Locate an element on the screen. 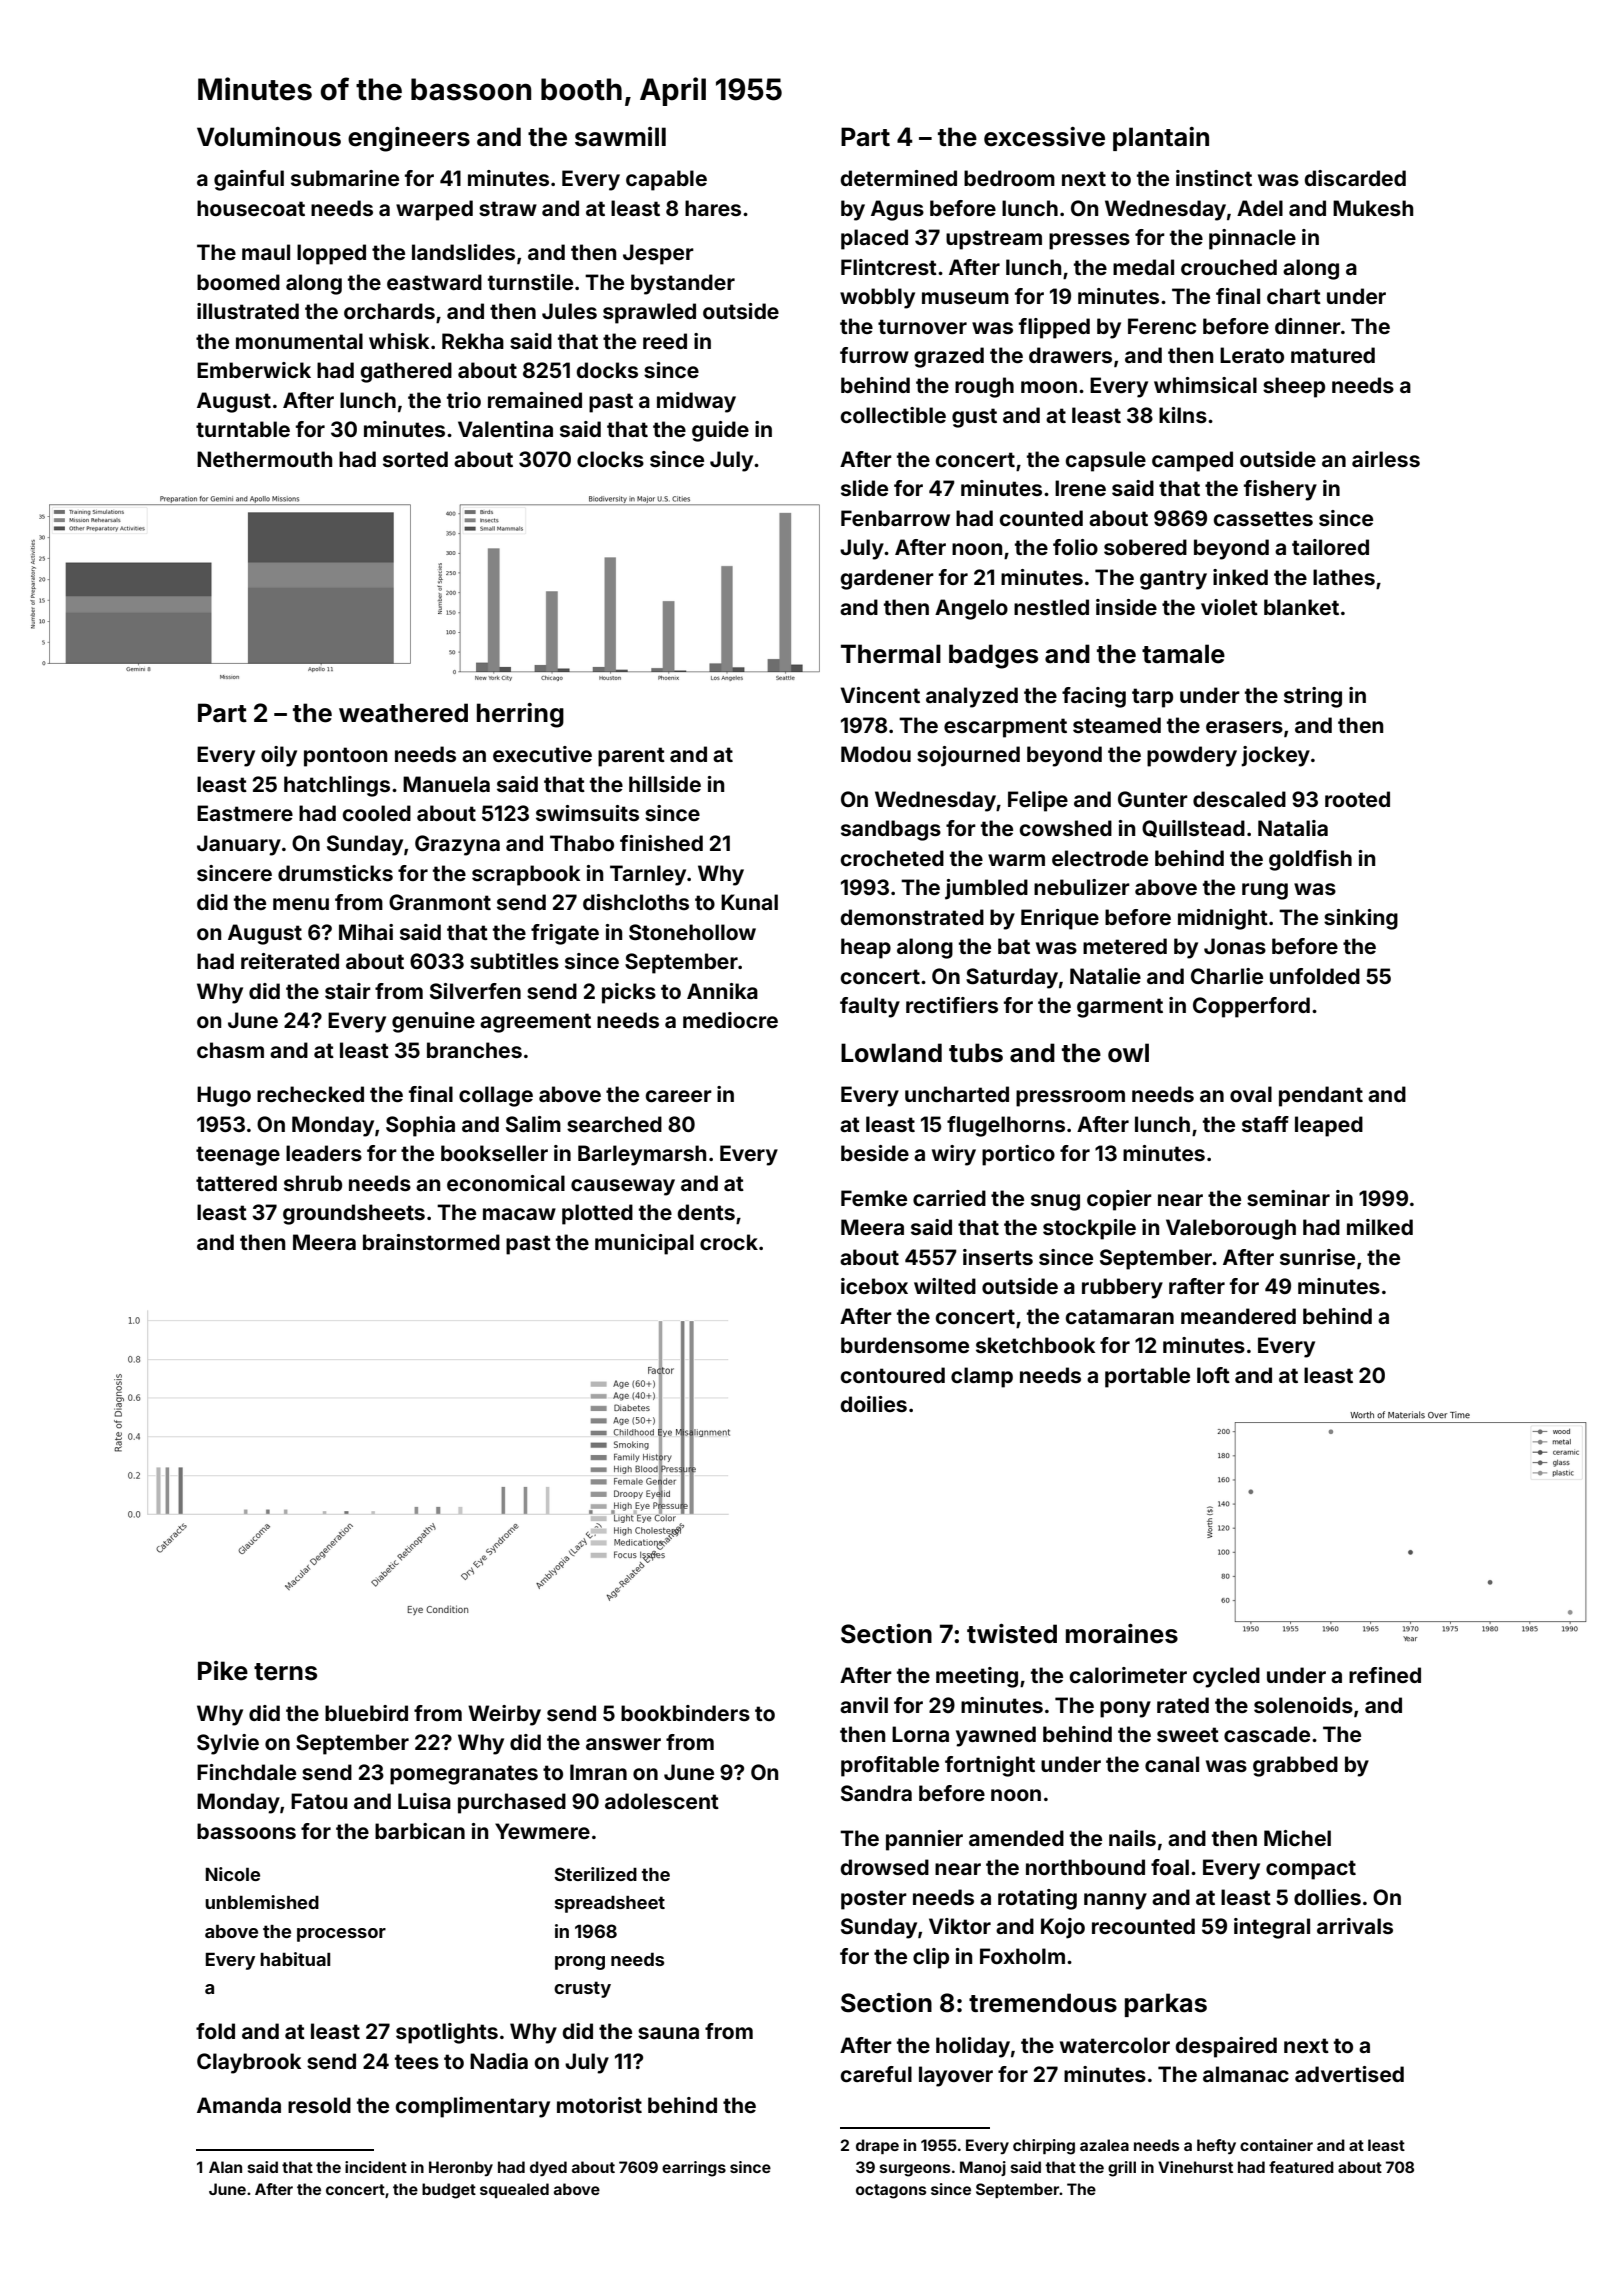 The image size is (1620, 2292). engineers is located at coordinates (409, 139).
